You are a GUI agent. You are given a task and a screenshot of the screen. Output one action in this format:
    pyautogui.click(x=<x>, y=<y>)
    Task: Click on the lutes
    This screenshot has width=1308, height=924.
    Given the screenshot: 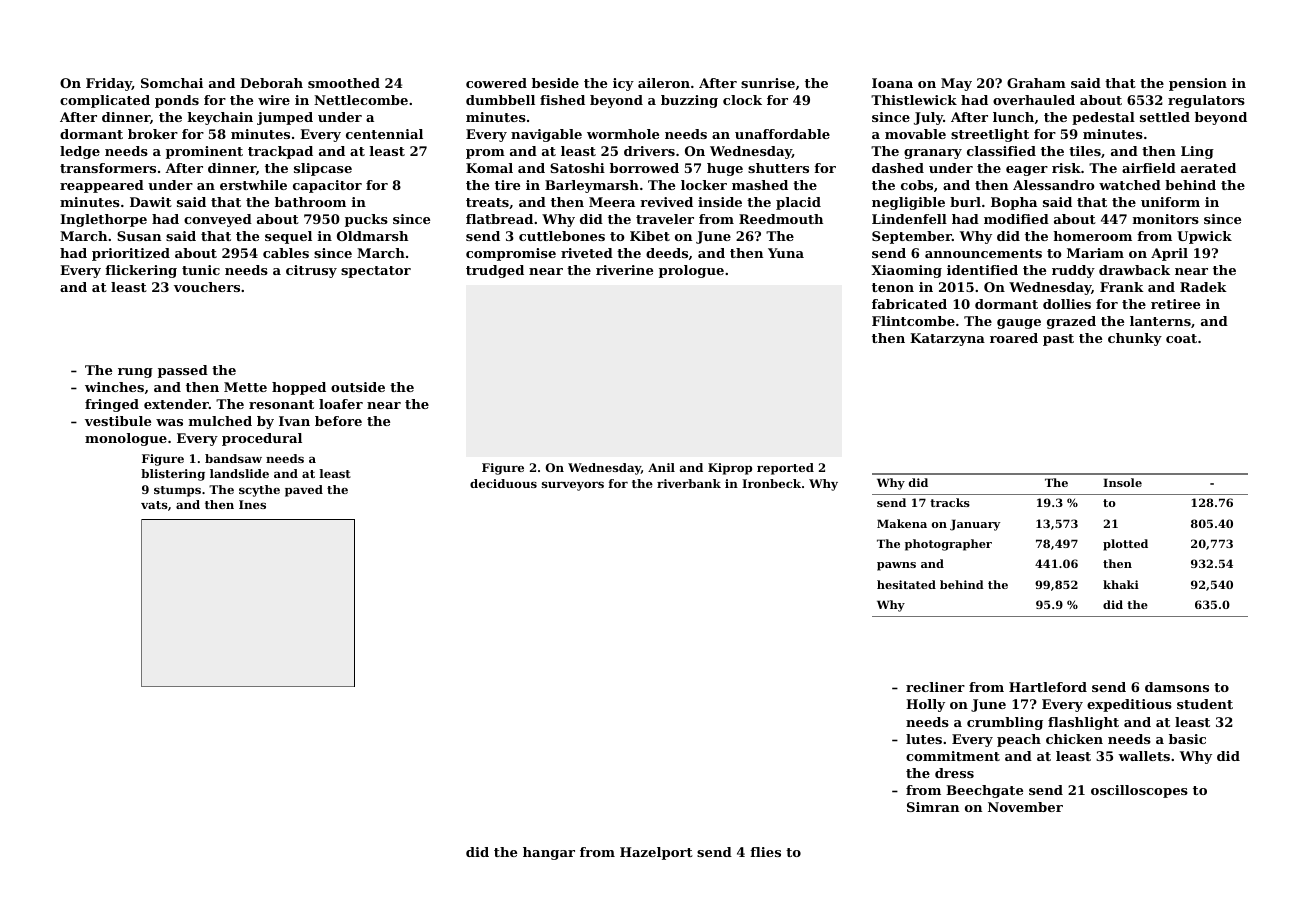 What is the action you would take?
    pyautogui.click(x=924, y=739)
